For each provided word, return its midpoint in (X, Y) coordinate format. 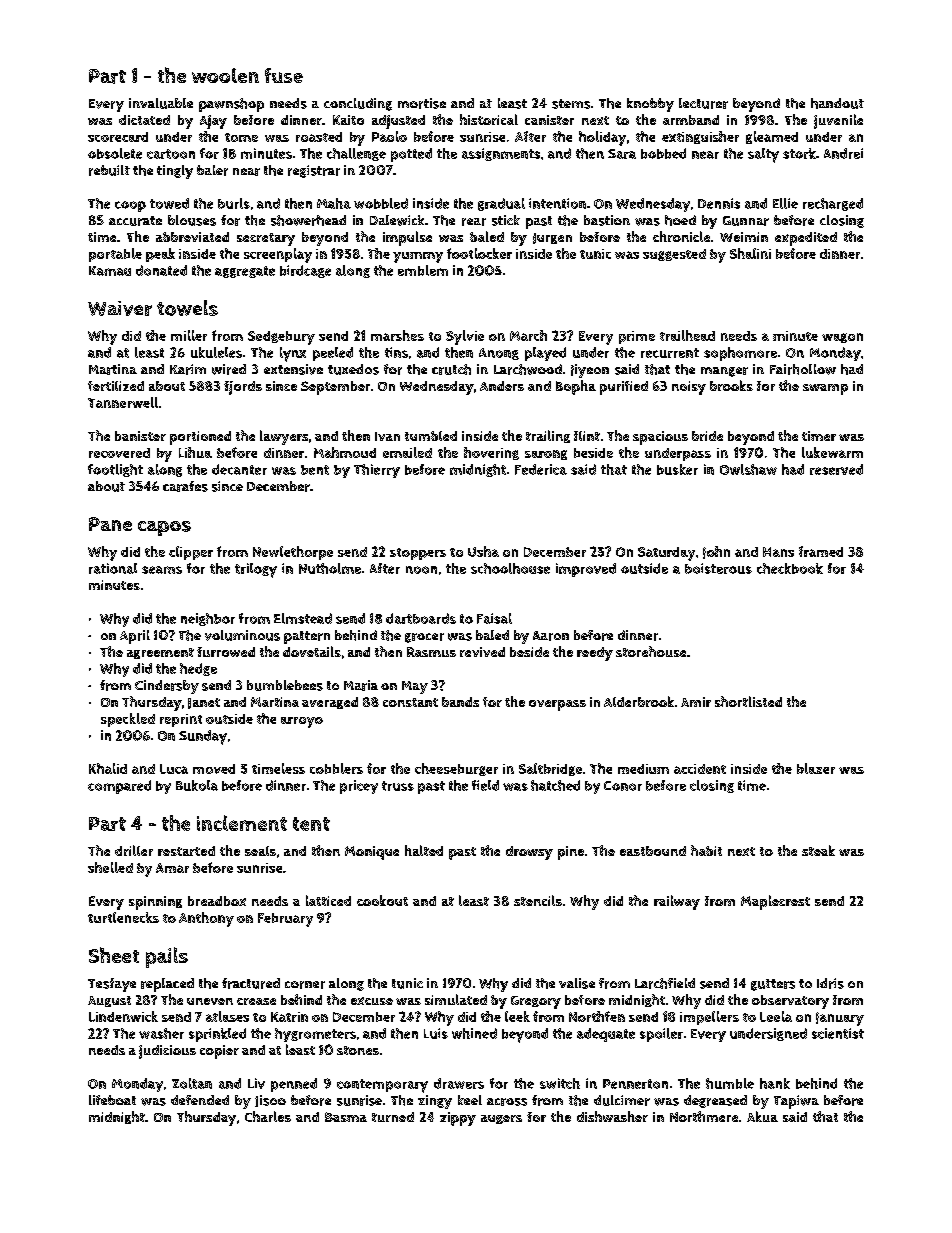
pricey (359, 787)
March (528, 335)
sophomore (740, 354)
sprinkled (217, 1035)
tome (241, 137)
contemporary (382, 1086)
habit (706, 850)
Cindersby (167, 687)
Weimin (744, 237)
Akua (762, 1116)
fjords (243, 388)
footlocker (479, 253)
